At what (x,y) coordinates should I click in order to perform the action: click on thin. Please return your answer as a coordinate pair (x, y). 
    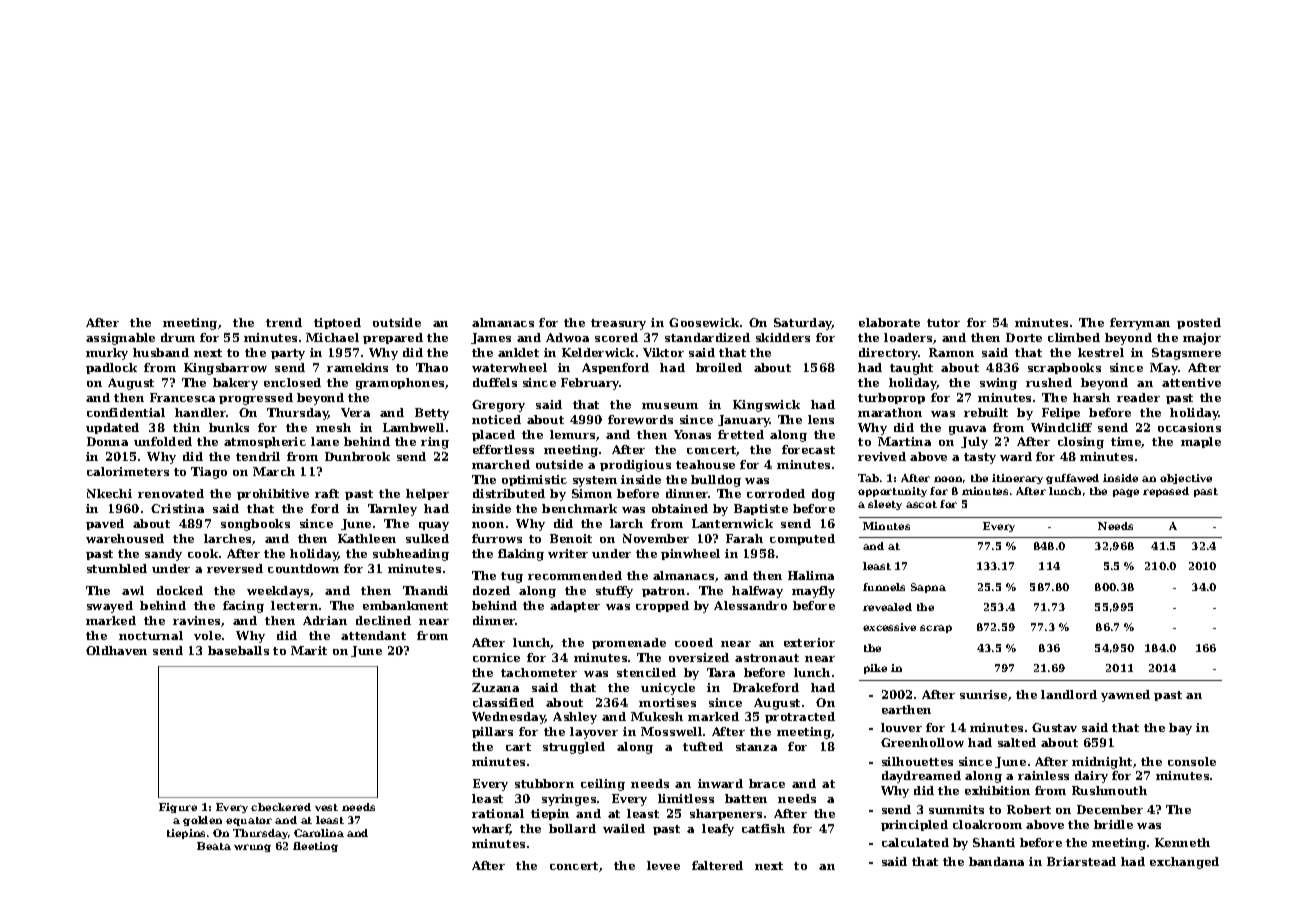
    Looking at the image, I should click on (186, 427).
